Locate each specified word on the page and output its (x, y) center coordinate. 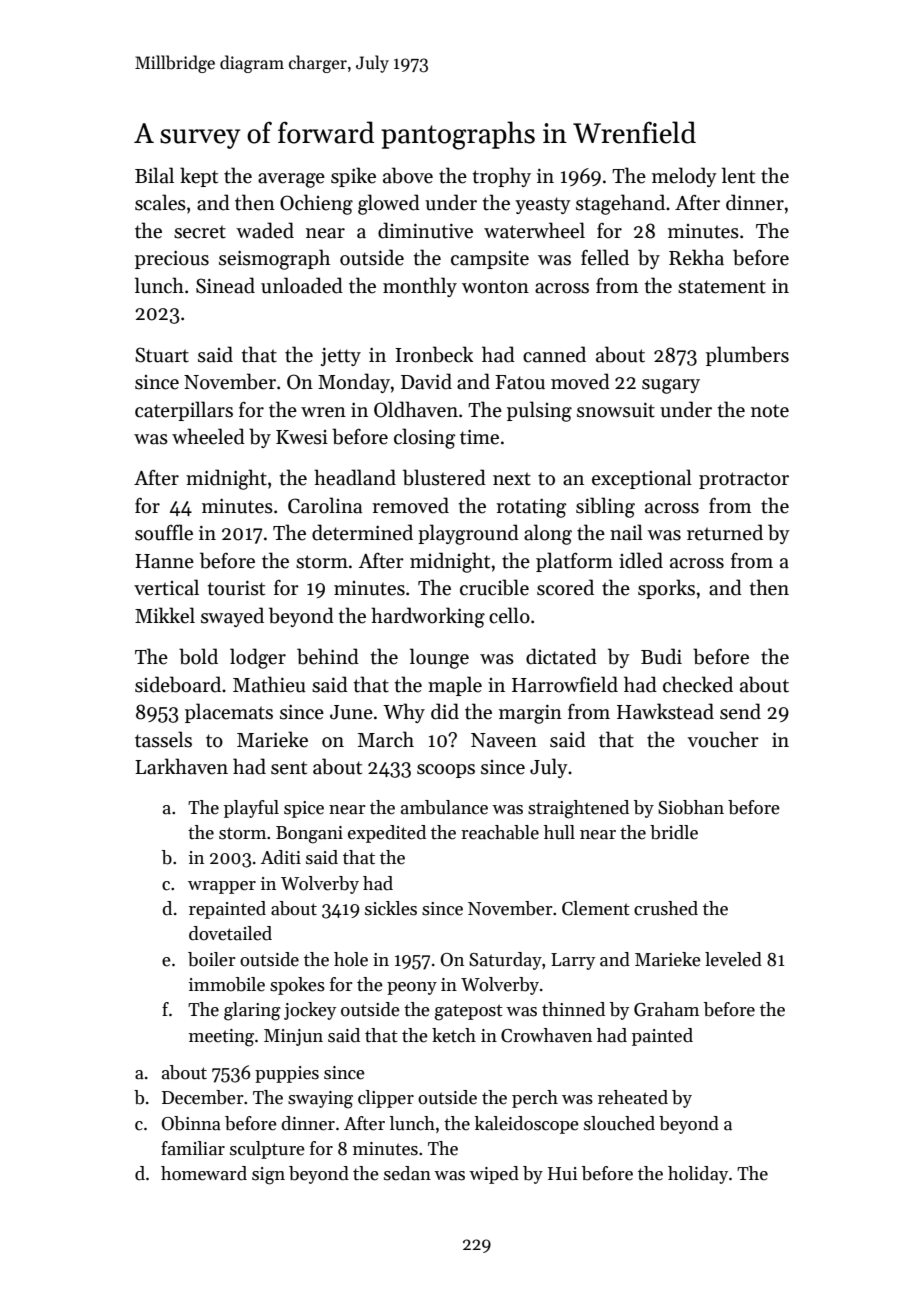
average (291, 180)
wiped (494, 1175)
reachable (500, 832)
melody (684, 177)
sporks (666, 589)
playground (468, 534)
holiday (698, 1175)
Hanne (164, 561)
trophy (501, 177)
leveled (733, 959)
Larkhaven (181, 766)
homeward (204, 1173)
